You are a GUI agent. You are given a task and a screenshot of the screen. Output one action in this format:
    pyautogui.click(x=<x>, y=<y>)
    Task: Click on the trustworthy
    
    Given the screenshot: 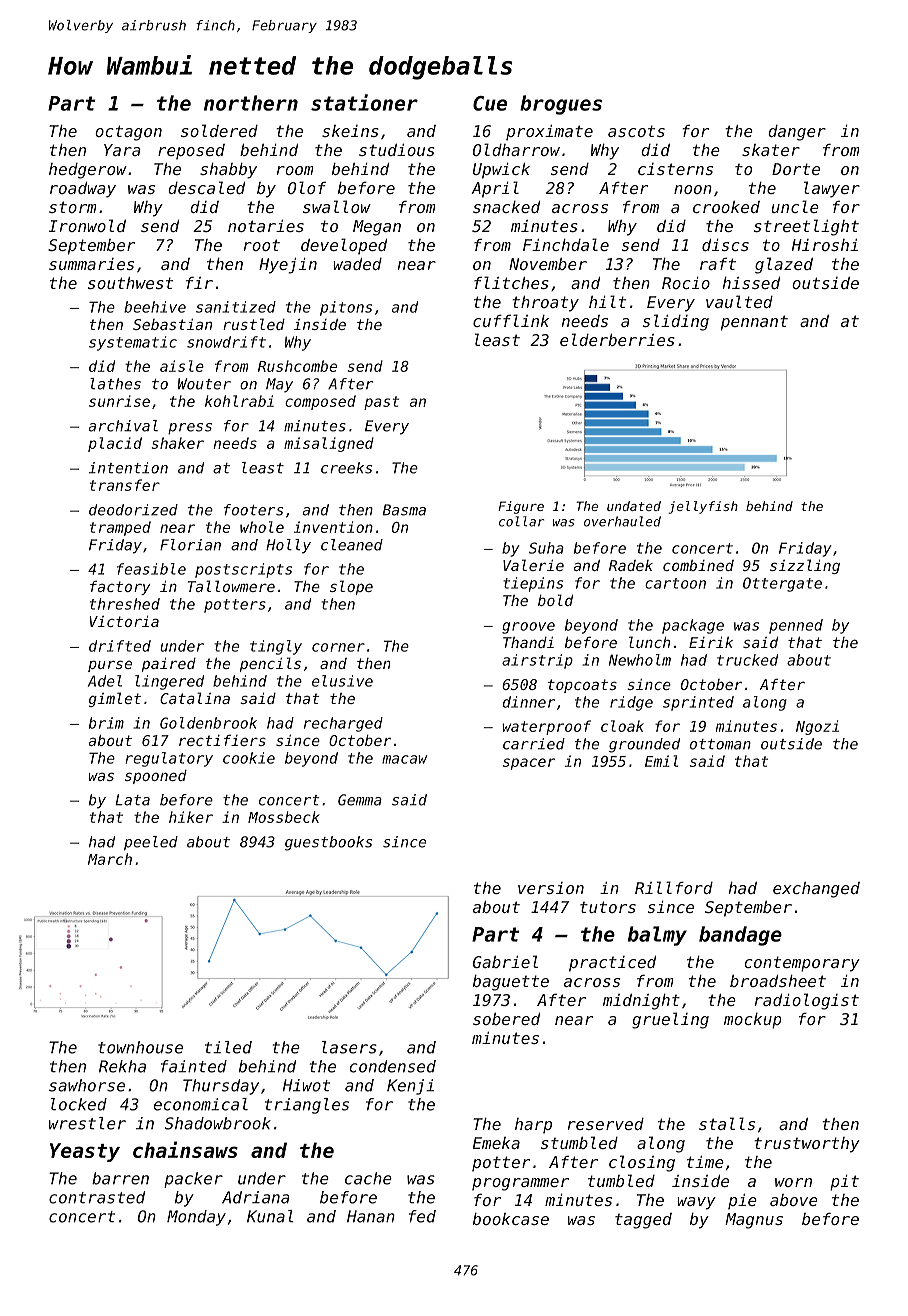 What is the action you would take?
    pyautogui.click(x=807, y=1145)
